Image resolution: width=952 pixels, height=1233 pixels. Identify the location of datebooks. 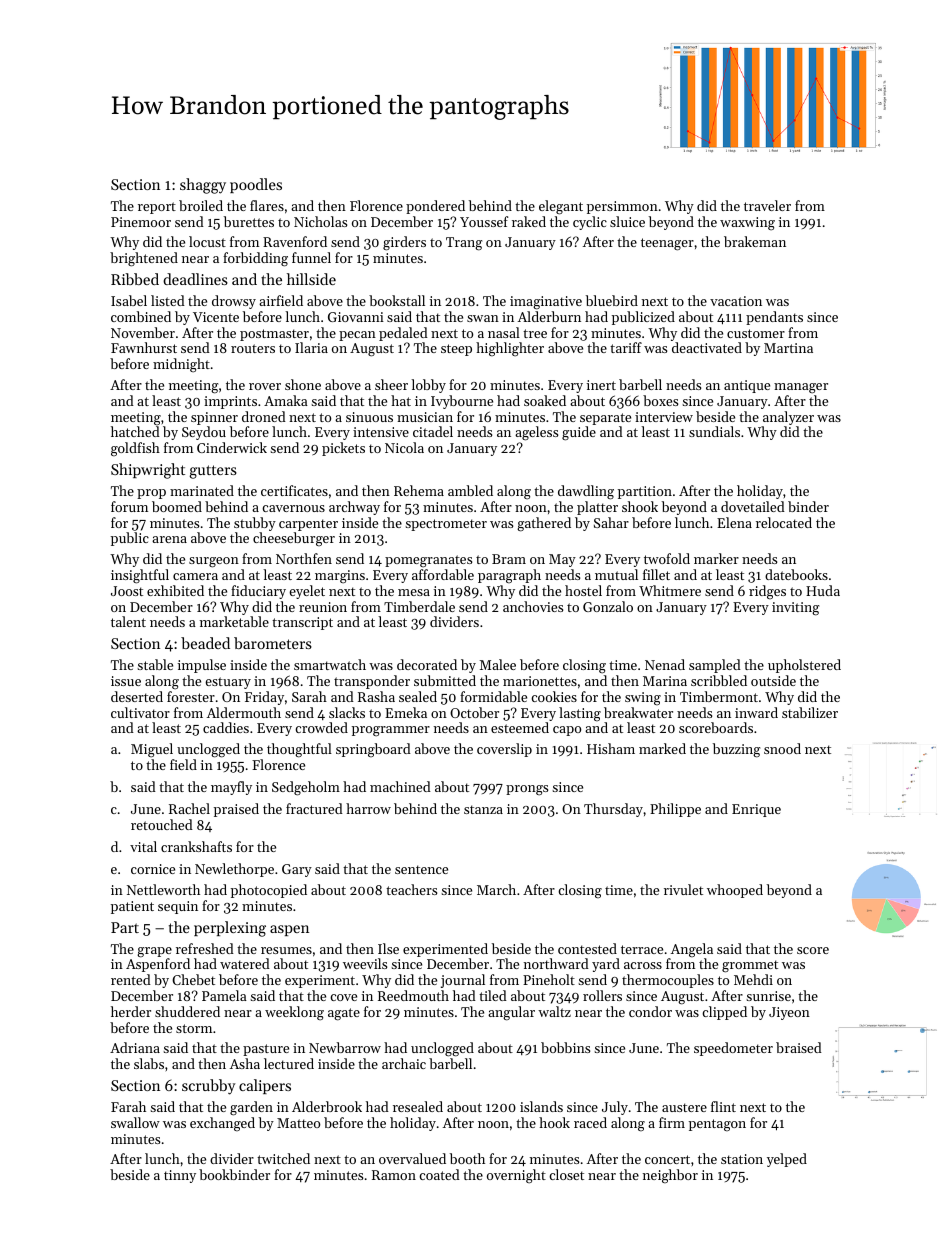
(796, 574).
